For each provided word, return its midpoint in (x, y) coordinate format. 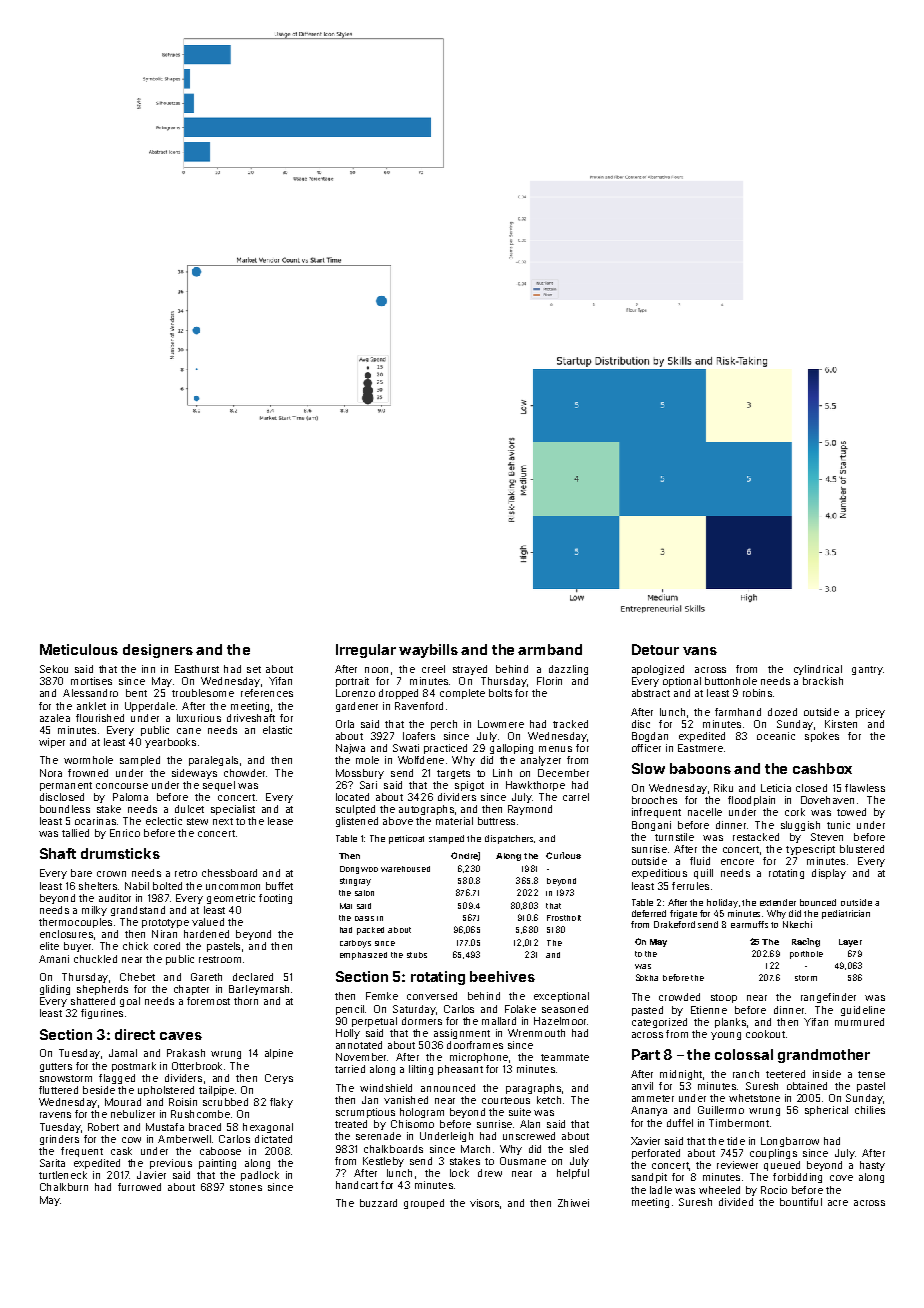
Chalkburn (64, 1187)
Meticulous (79, 649)
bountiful (801, 1202)
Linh (502, 773)
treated (351, 1124)
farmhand (738, 712)
